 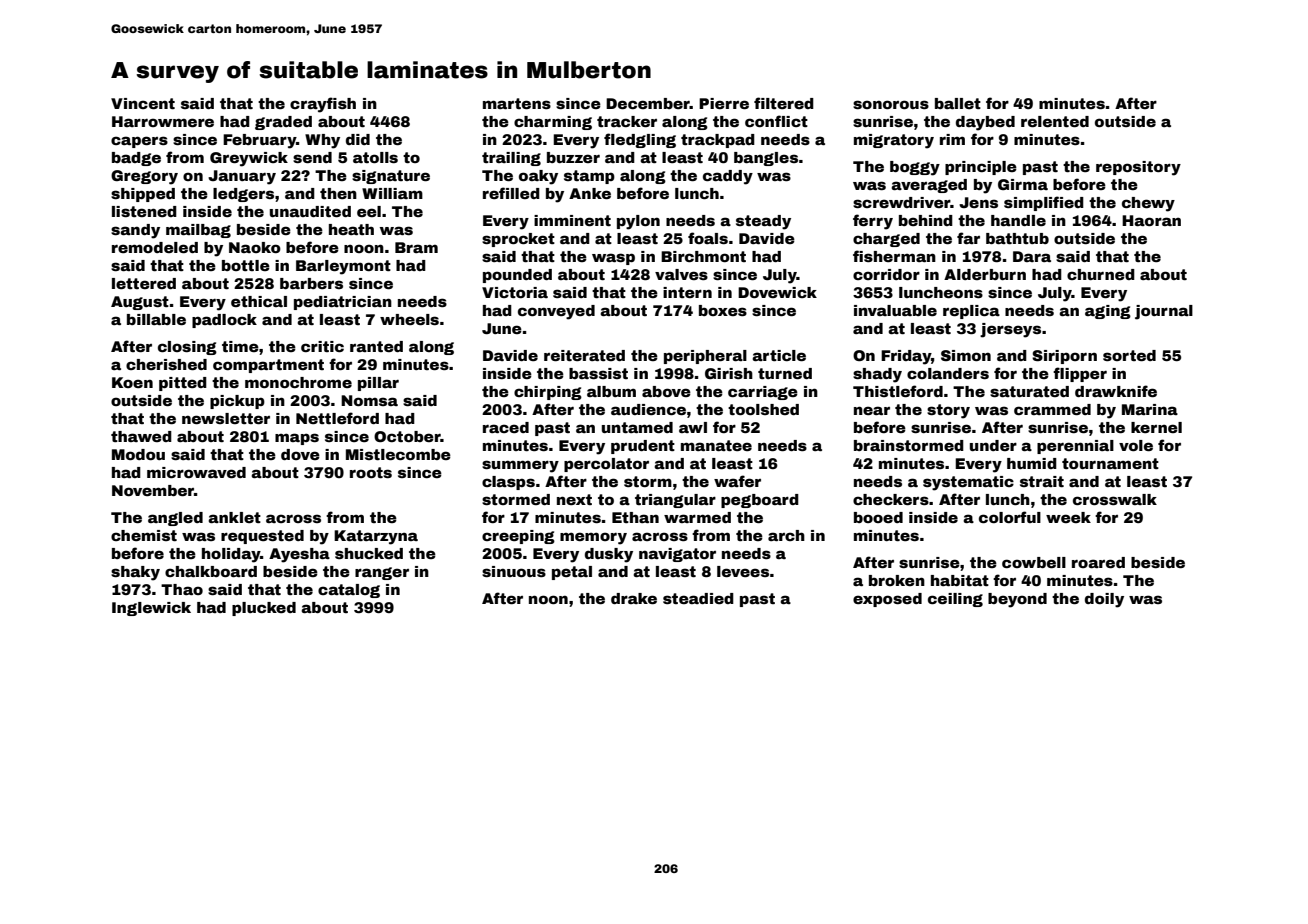 I want to click on bathtub, so click(x=1017, y=238).
